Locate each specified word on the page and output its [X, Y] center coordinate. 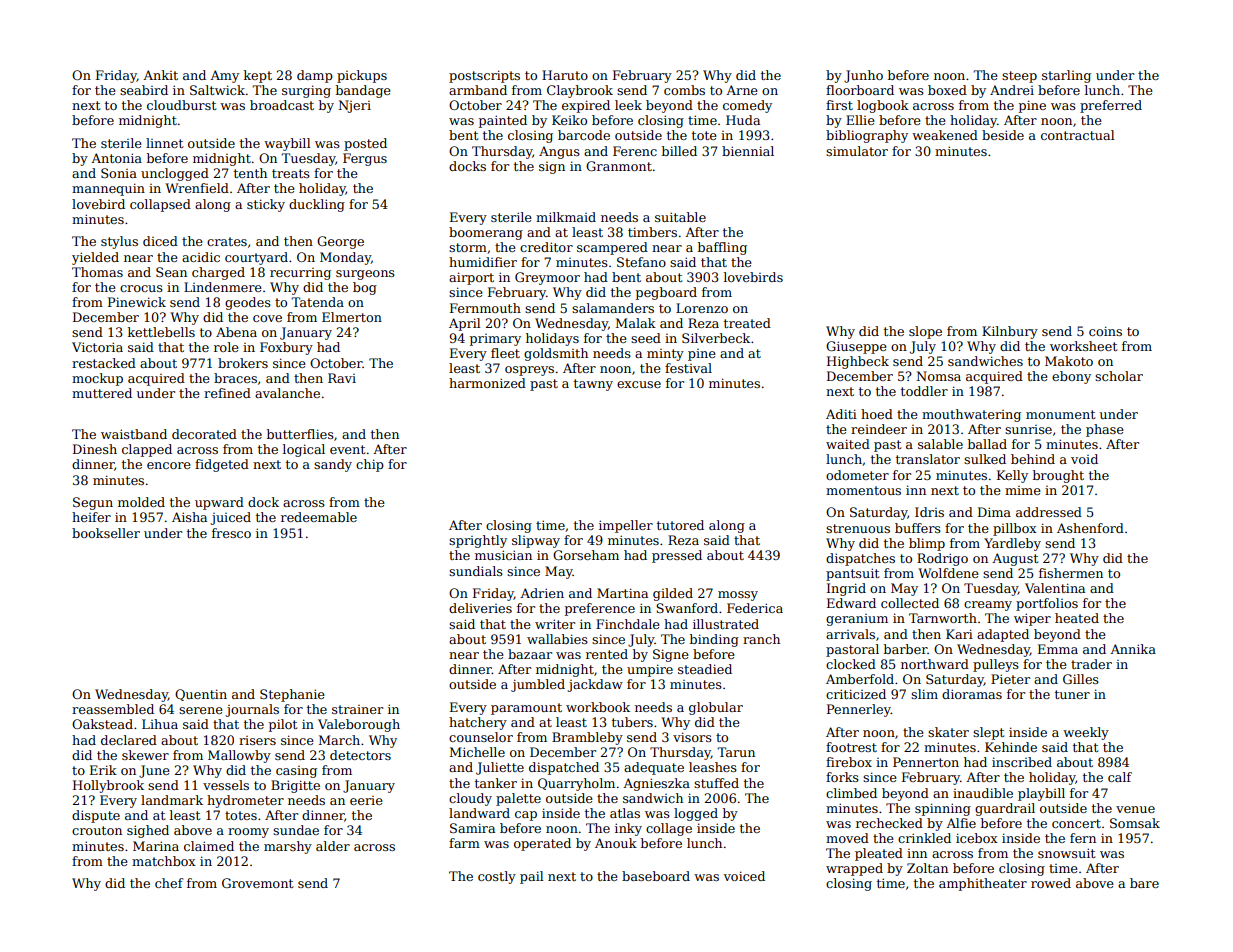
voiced [744, 876]
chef [169, 883]
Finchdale [628, 624]
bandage [363, 91]
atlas [625, 813]
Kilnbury [1010, 332]
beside [1003, 135]
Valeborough [359, 725]
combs [684, 90]
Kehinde [1011, 747]
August [1015, 559]
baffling [722, 248]
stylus [119, 242]
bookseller [106, 533]
